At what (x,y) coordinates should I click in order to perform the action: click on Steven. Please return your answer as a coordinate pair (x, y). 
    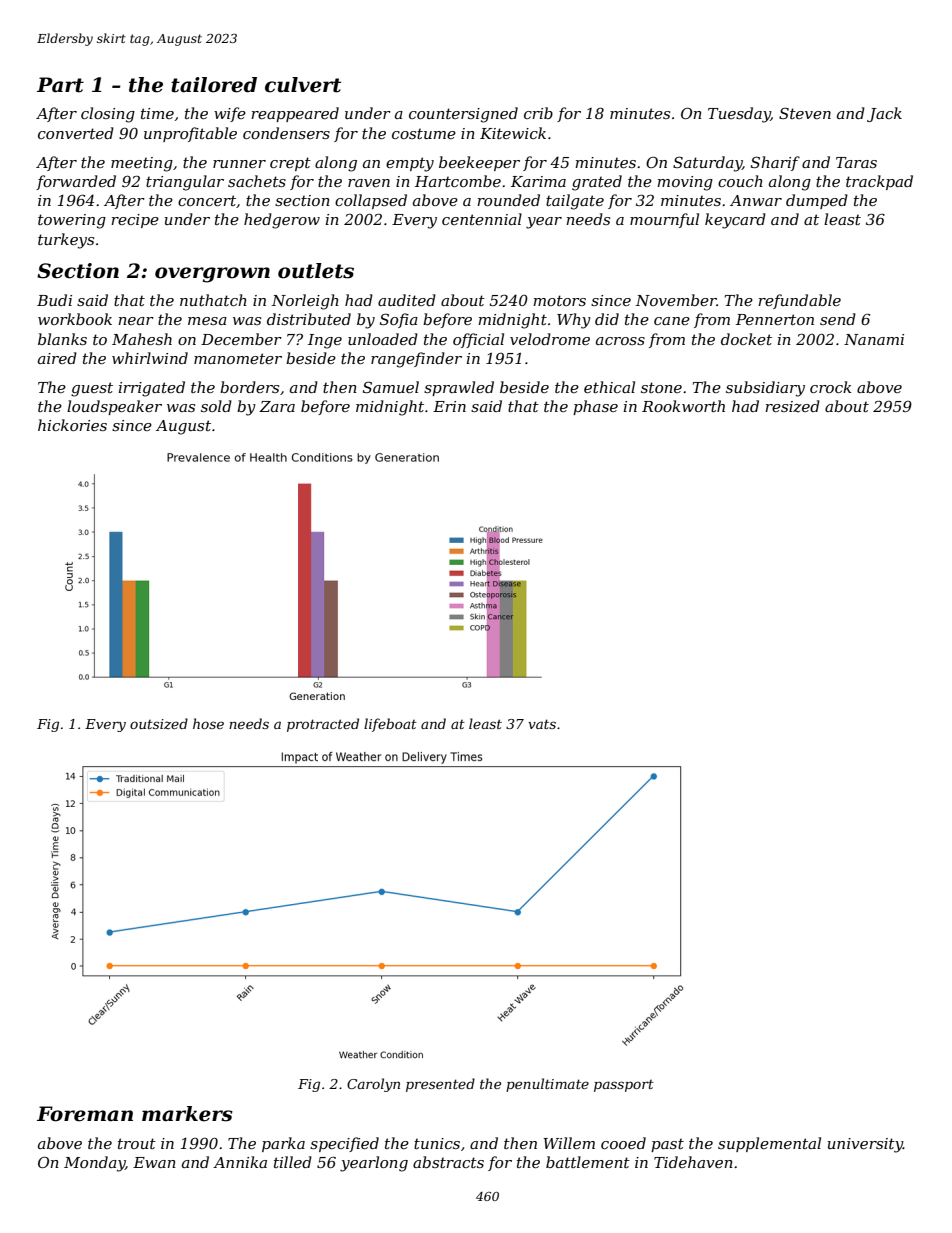
    Looking at the image, I should click on (805, 113).
